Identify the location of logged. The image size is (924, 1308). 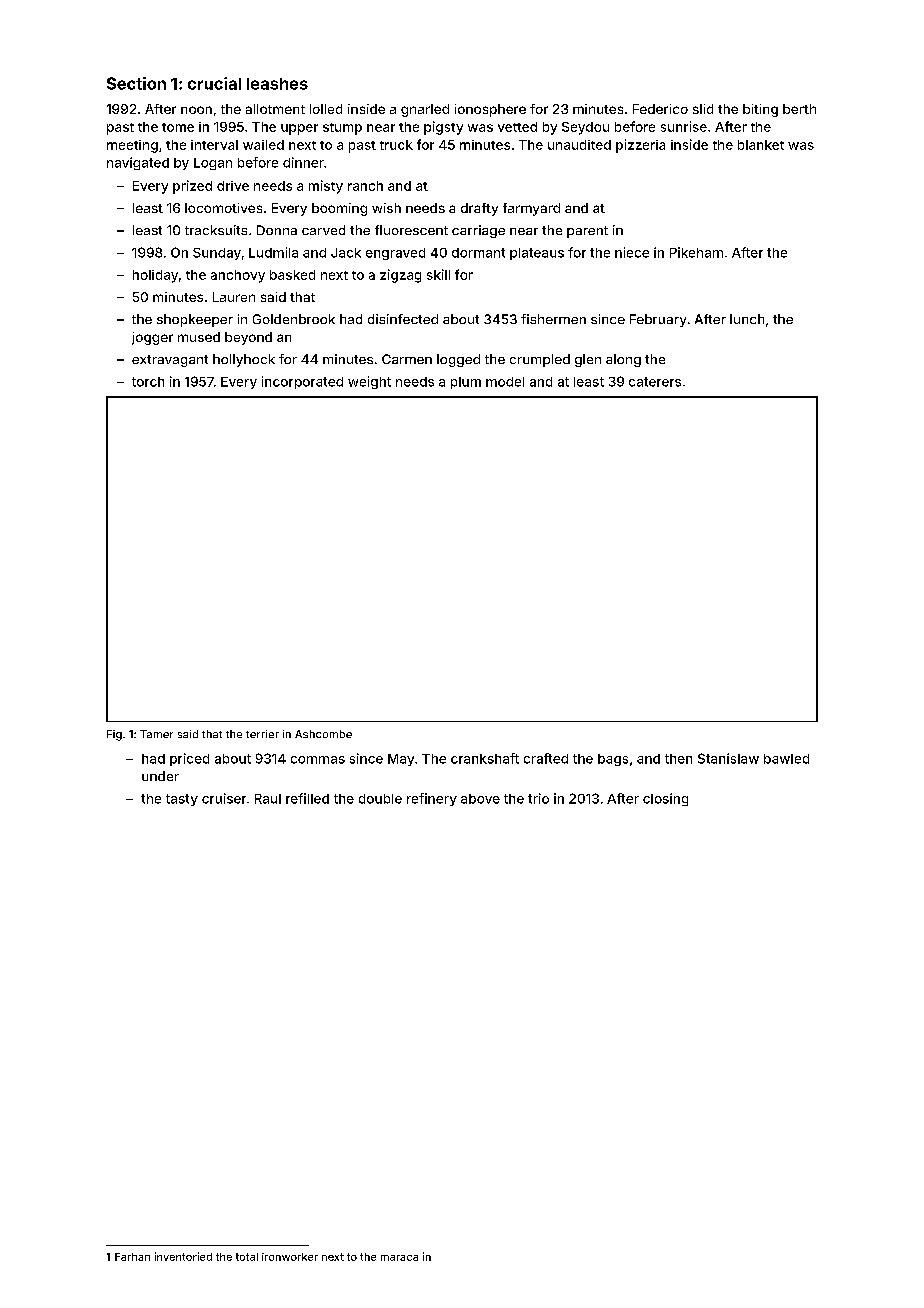
(458, 360).
